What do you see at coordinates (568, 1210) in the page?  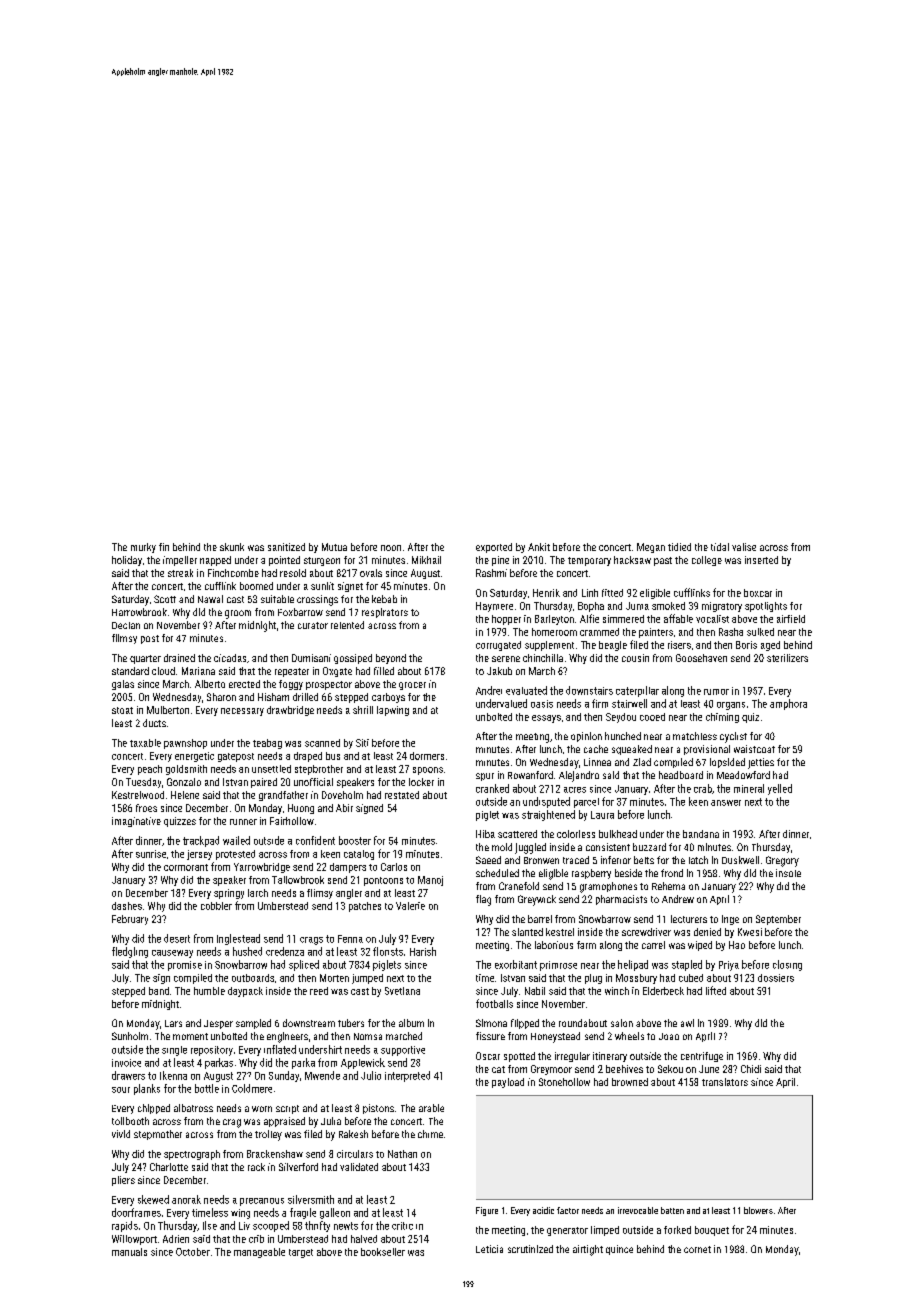 I see `factor` at bounding box center [568, 1210].
